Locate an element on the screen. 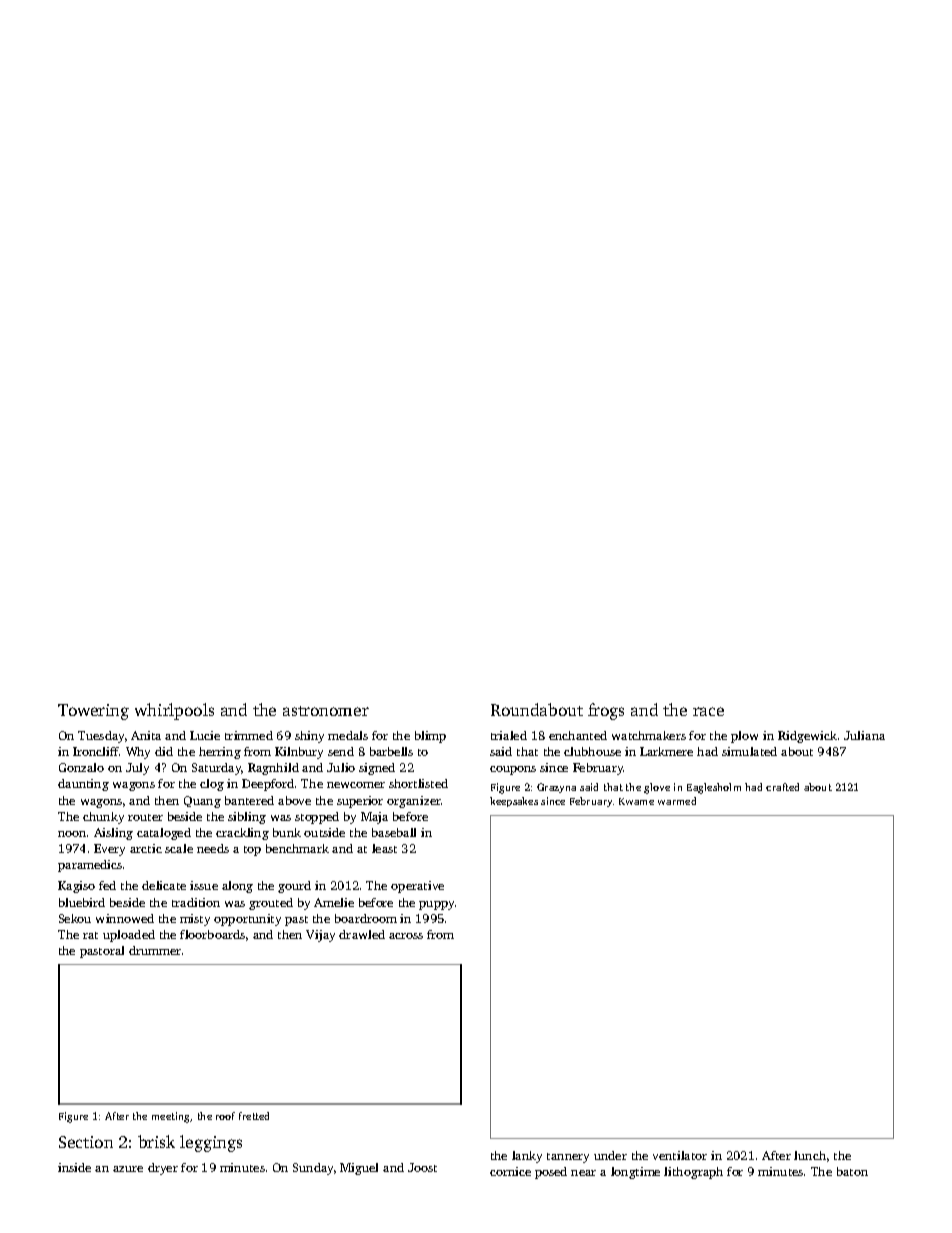  whirlpools is located at coordinates (174, 711).
